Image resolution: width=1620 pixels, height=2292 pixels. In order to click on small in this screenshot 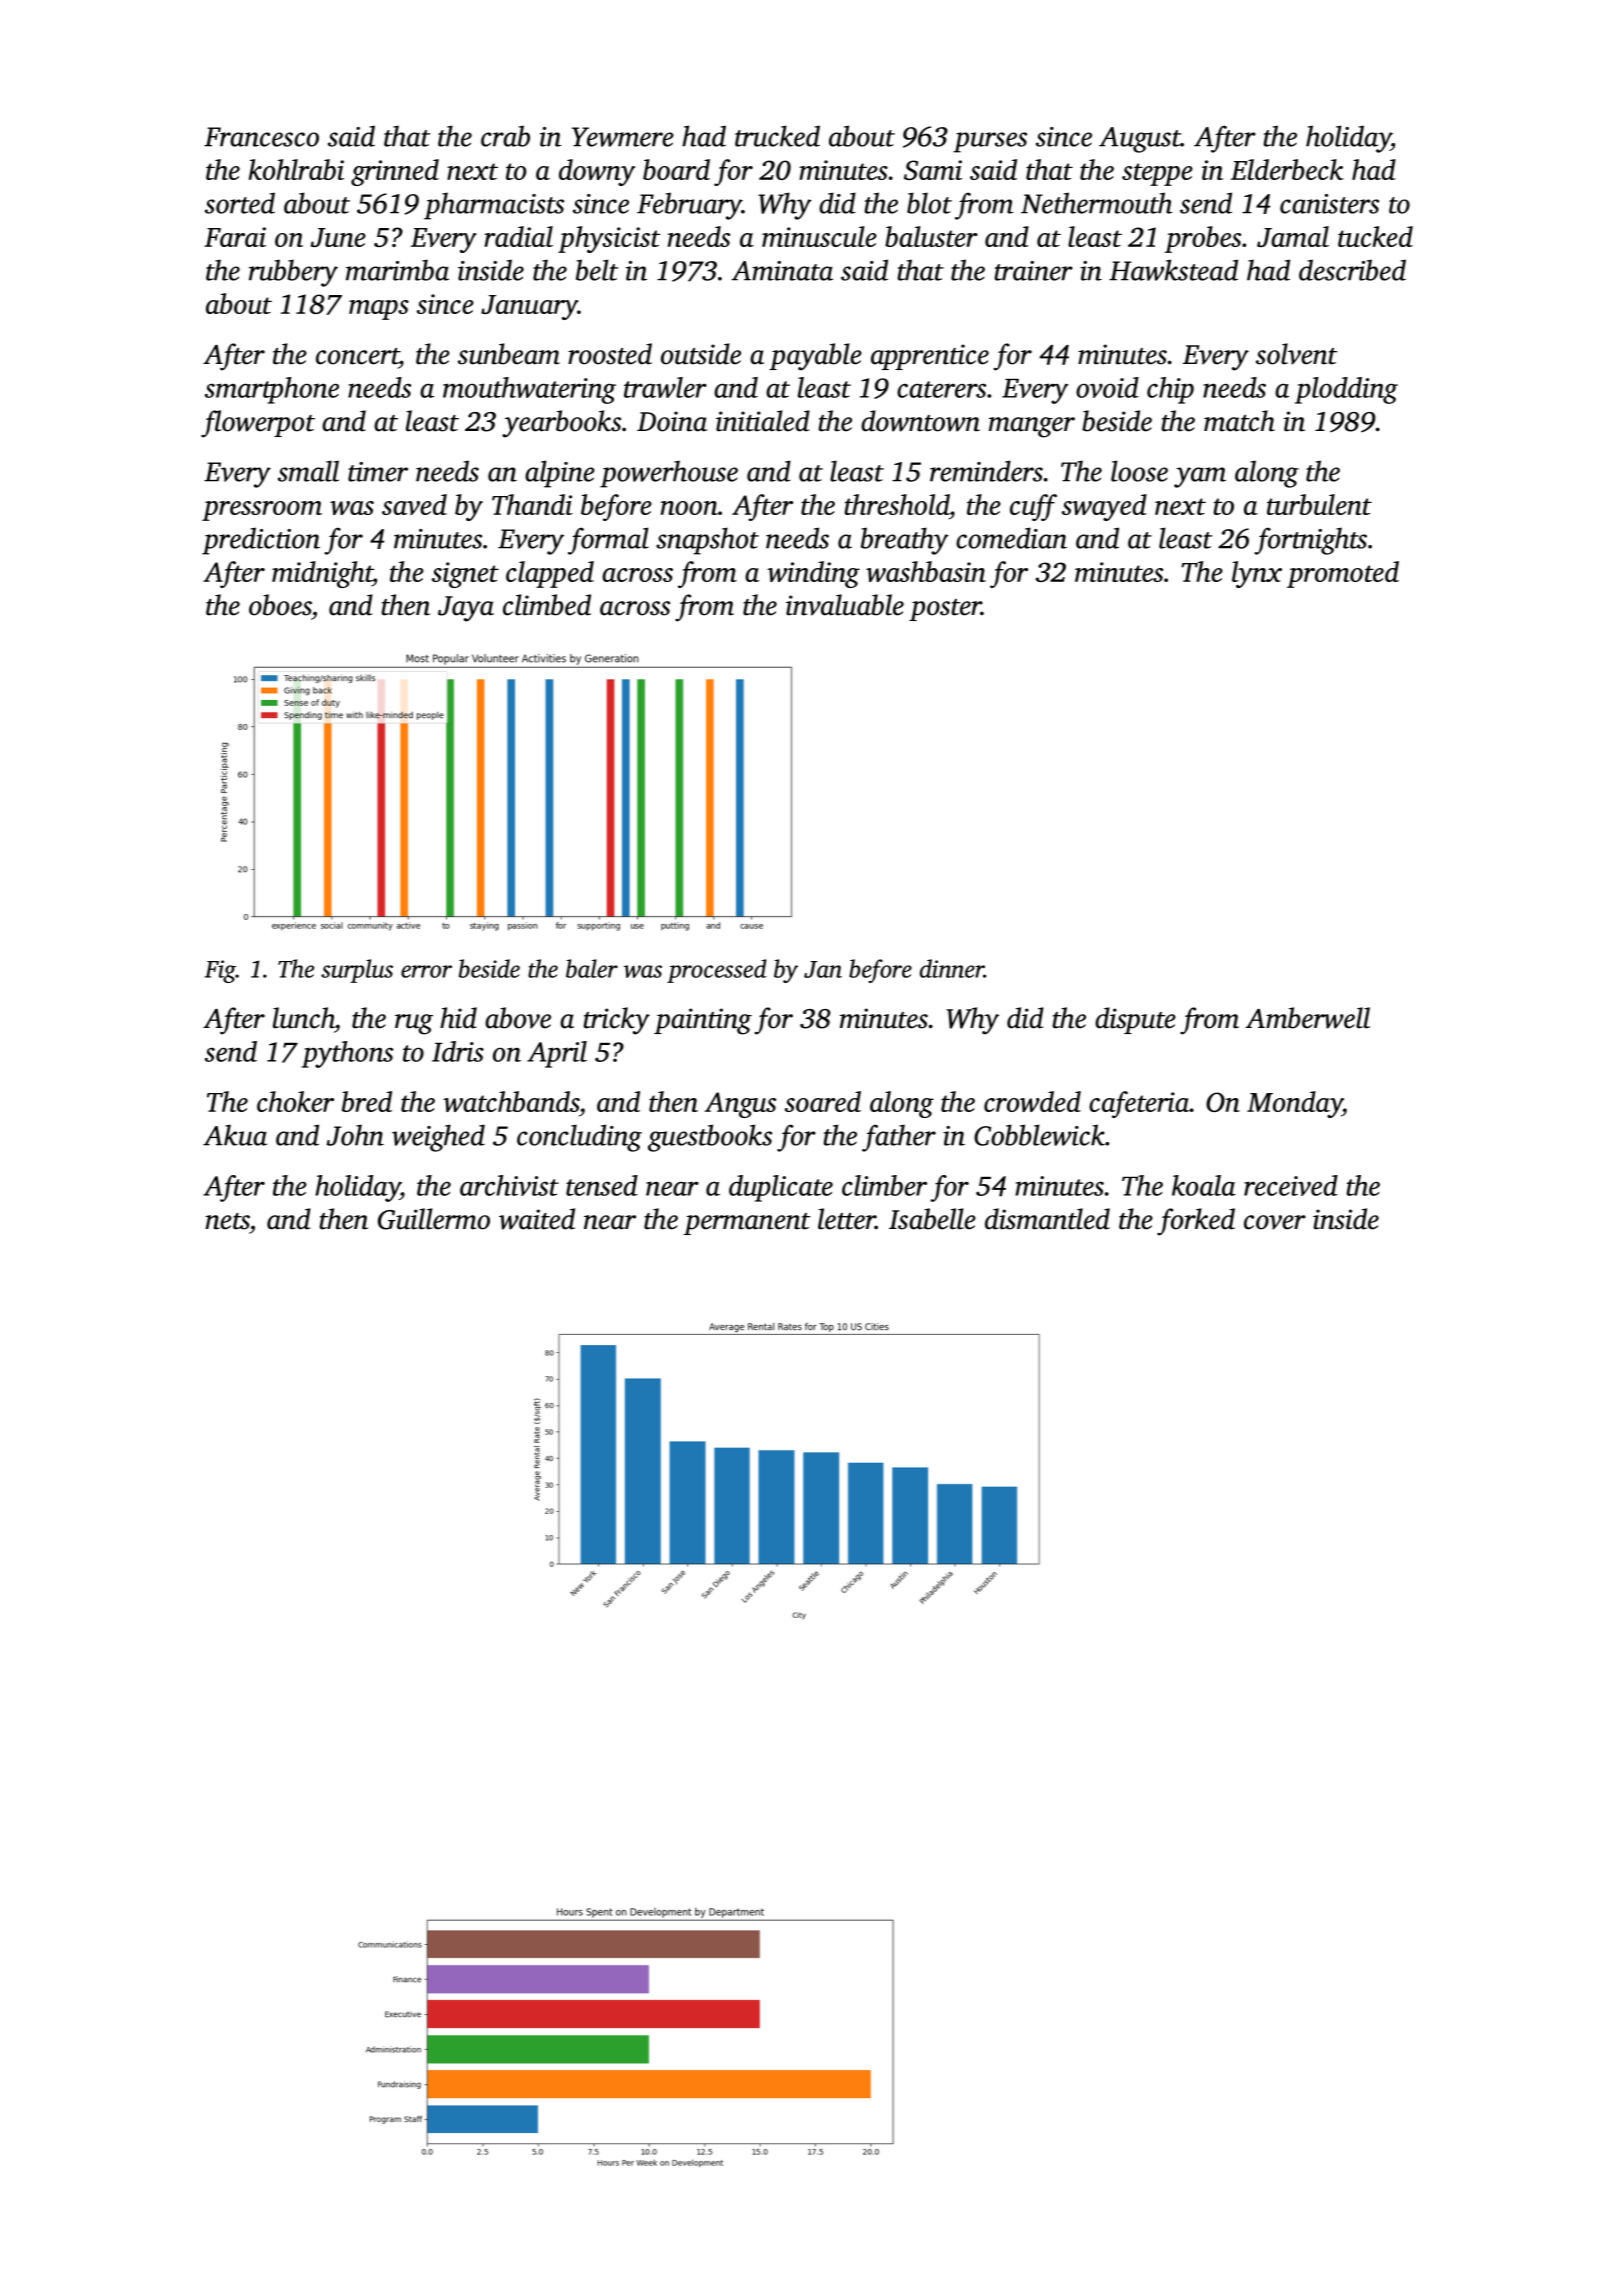, I will do `click(308, 471)`.
